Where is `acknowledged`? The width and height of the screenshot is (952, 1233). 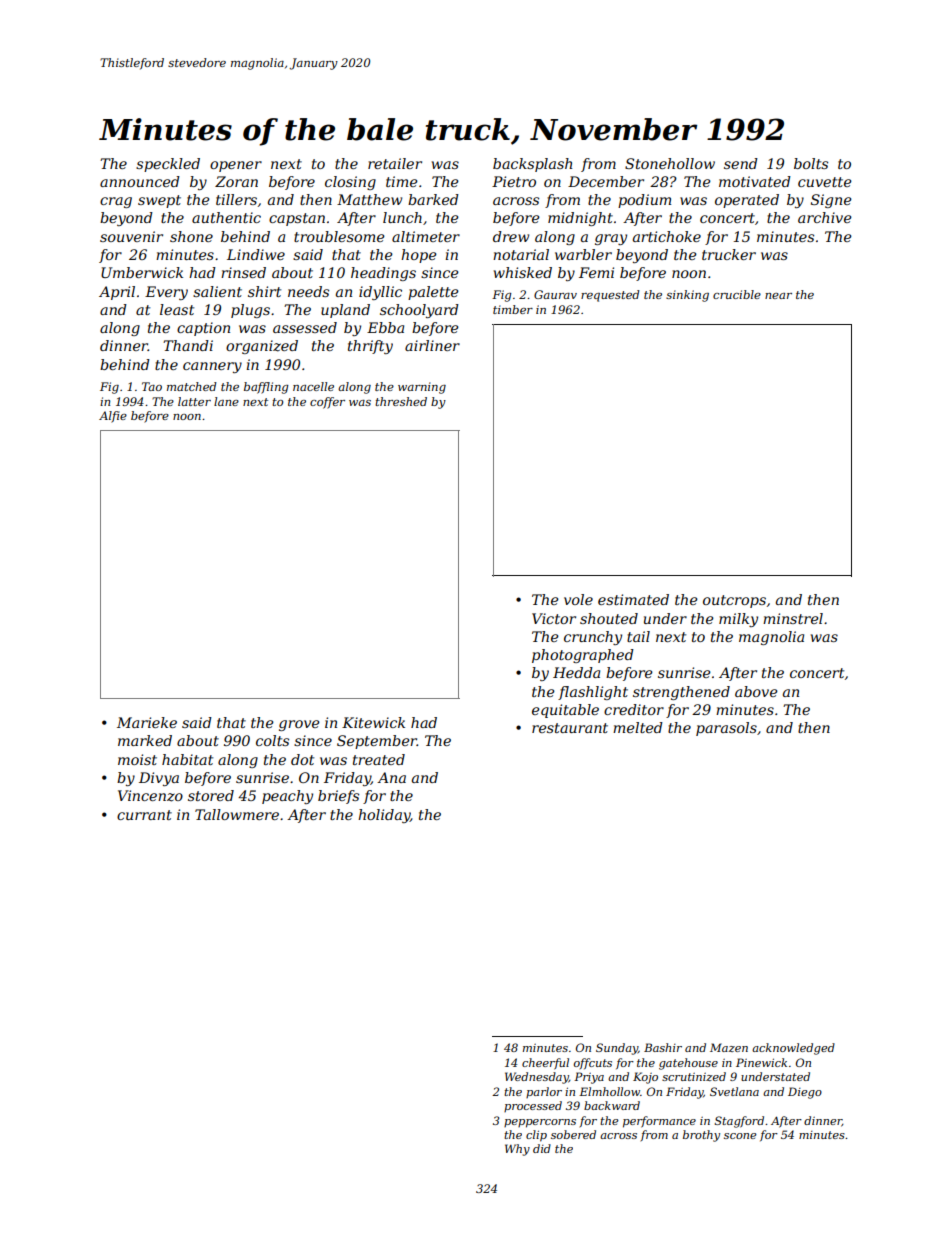
acknowledged is located at coordinates (793, 1049).
